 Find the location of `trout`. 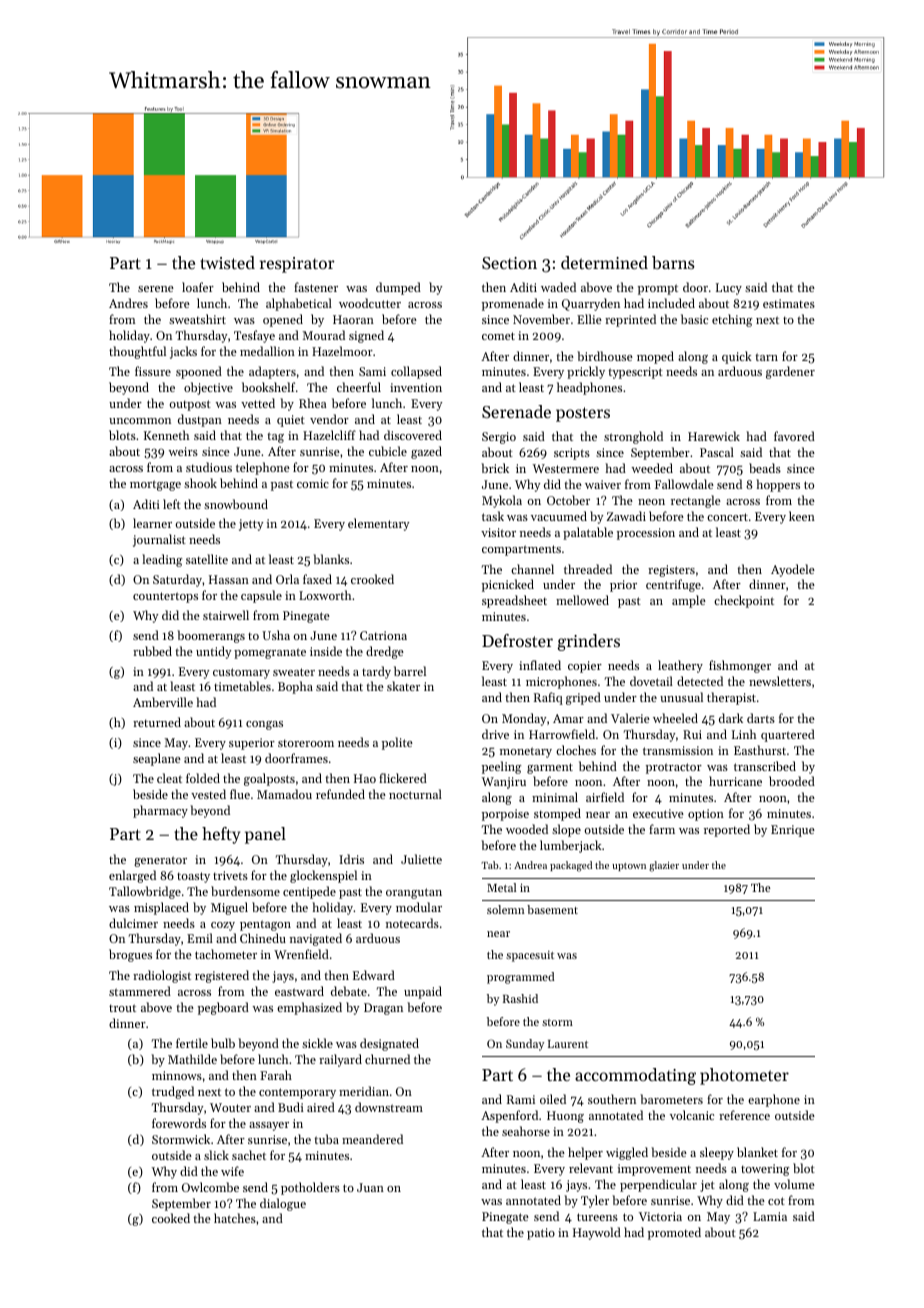

trout is located at coordinates (122, 1008).
